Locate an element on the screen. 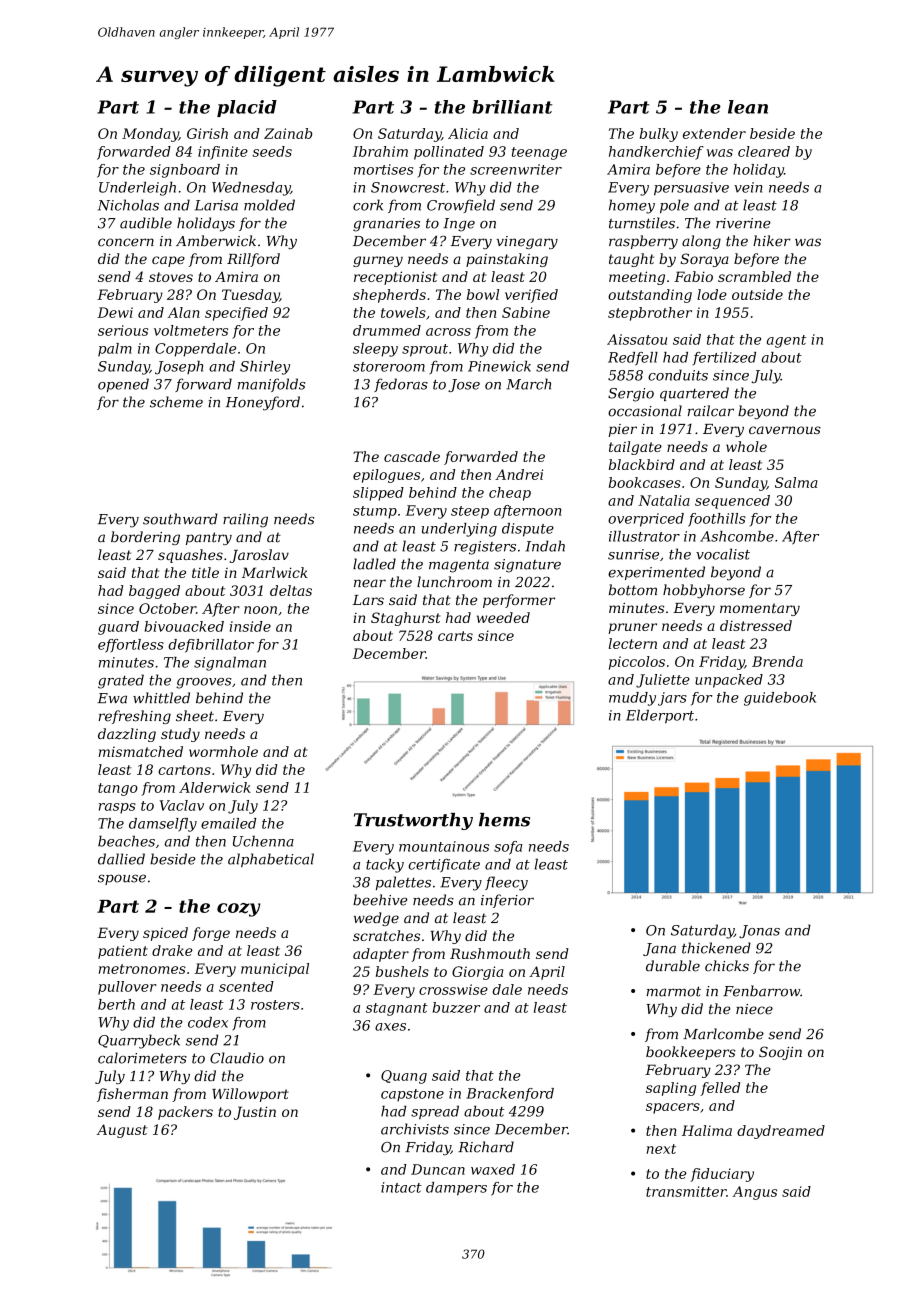  serious is located at coordinates (123, 330).
